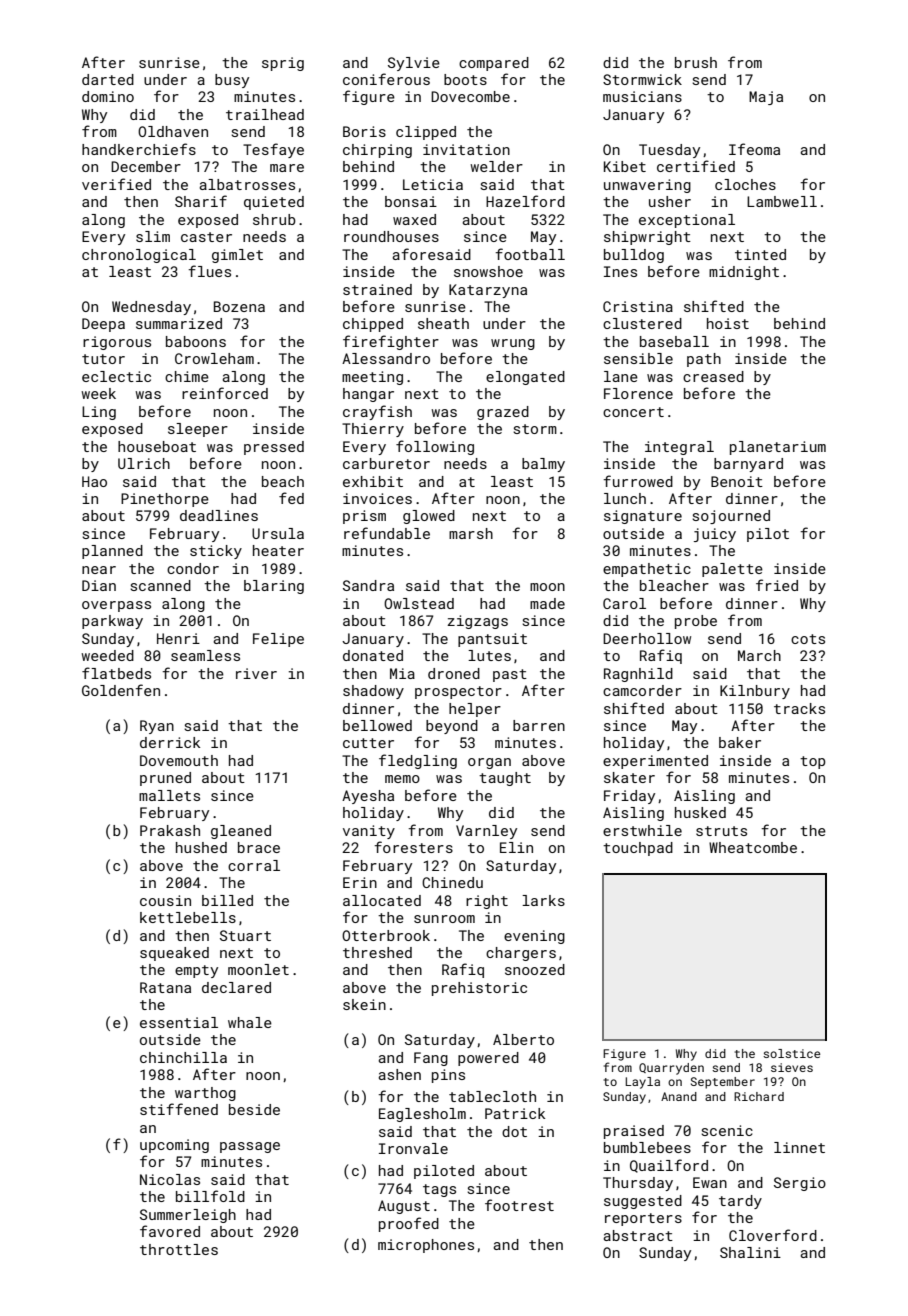 This document has width=908, height=1316. I want to click on coniferous, so click(386, 79).
